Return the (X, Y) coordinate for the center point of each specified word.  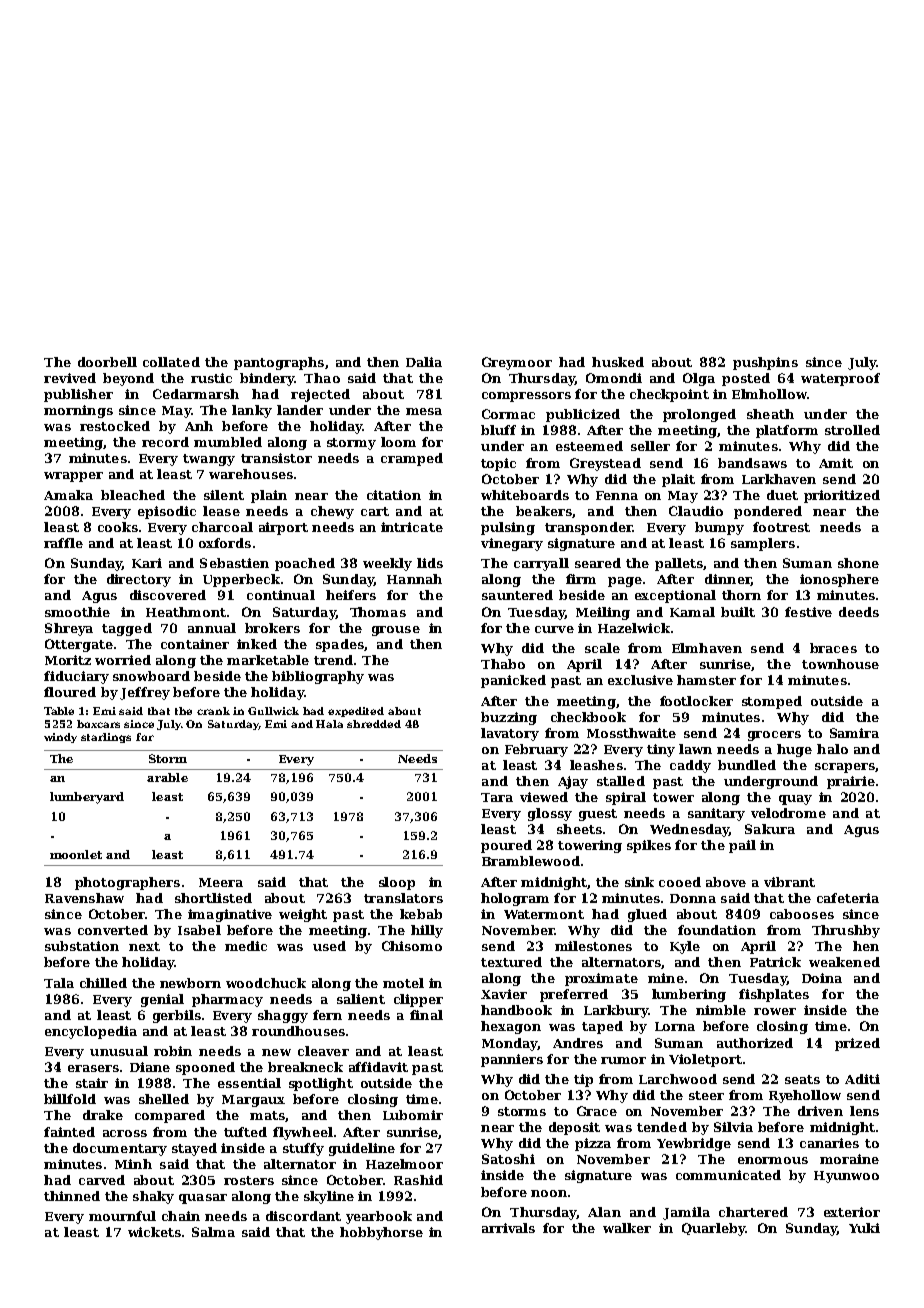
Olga (699, 379)
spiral (626, 798)
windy (60, 738)
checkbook (588, 717)
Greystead (605, 464)
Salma (213, 1232)
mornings (78, 411)
